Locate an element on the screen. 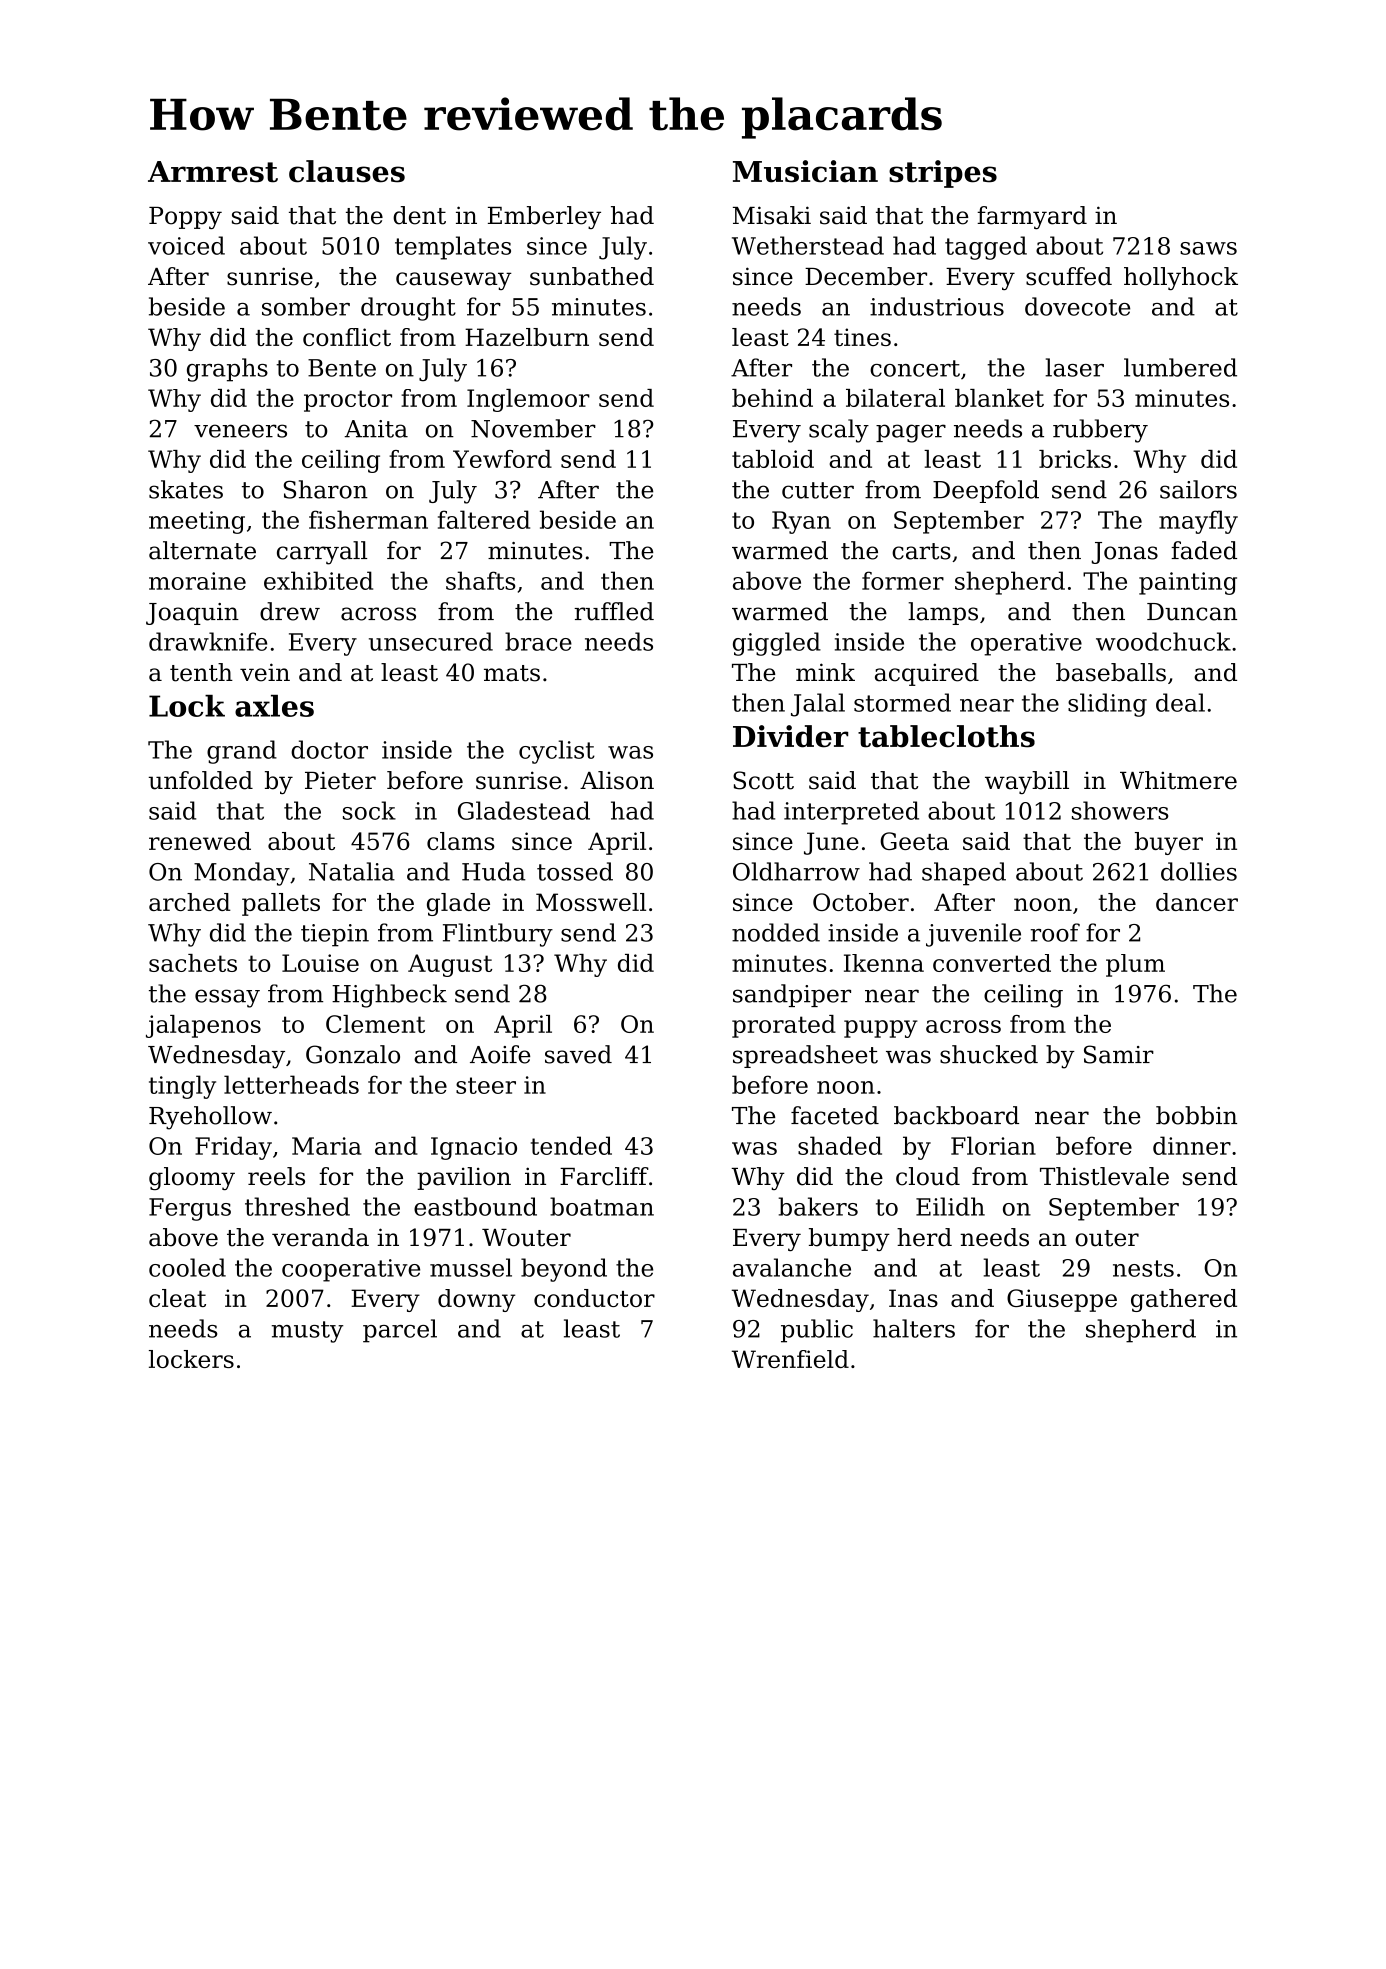 The height and width of the screenshot is (1969, 1386). dollies is located at coordinates (1199, 871).
